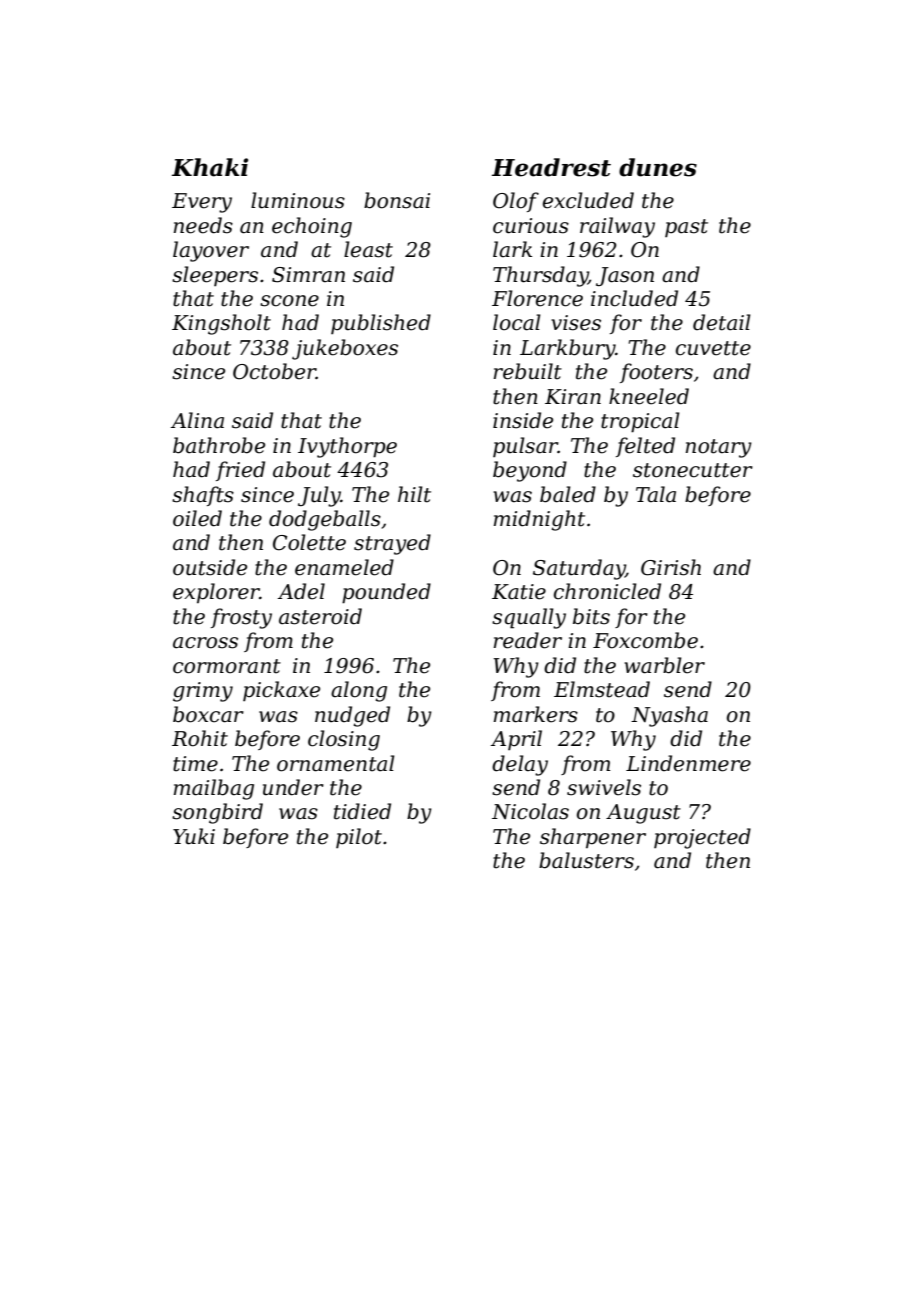  What do you see at coordinates (274, 371) in the screenshot?
I see `October` at bounding box center [274, 371].
